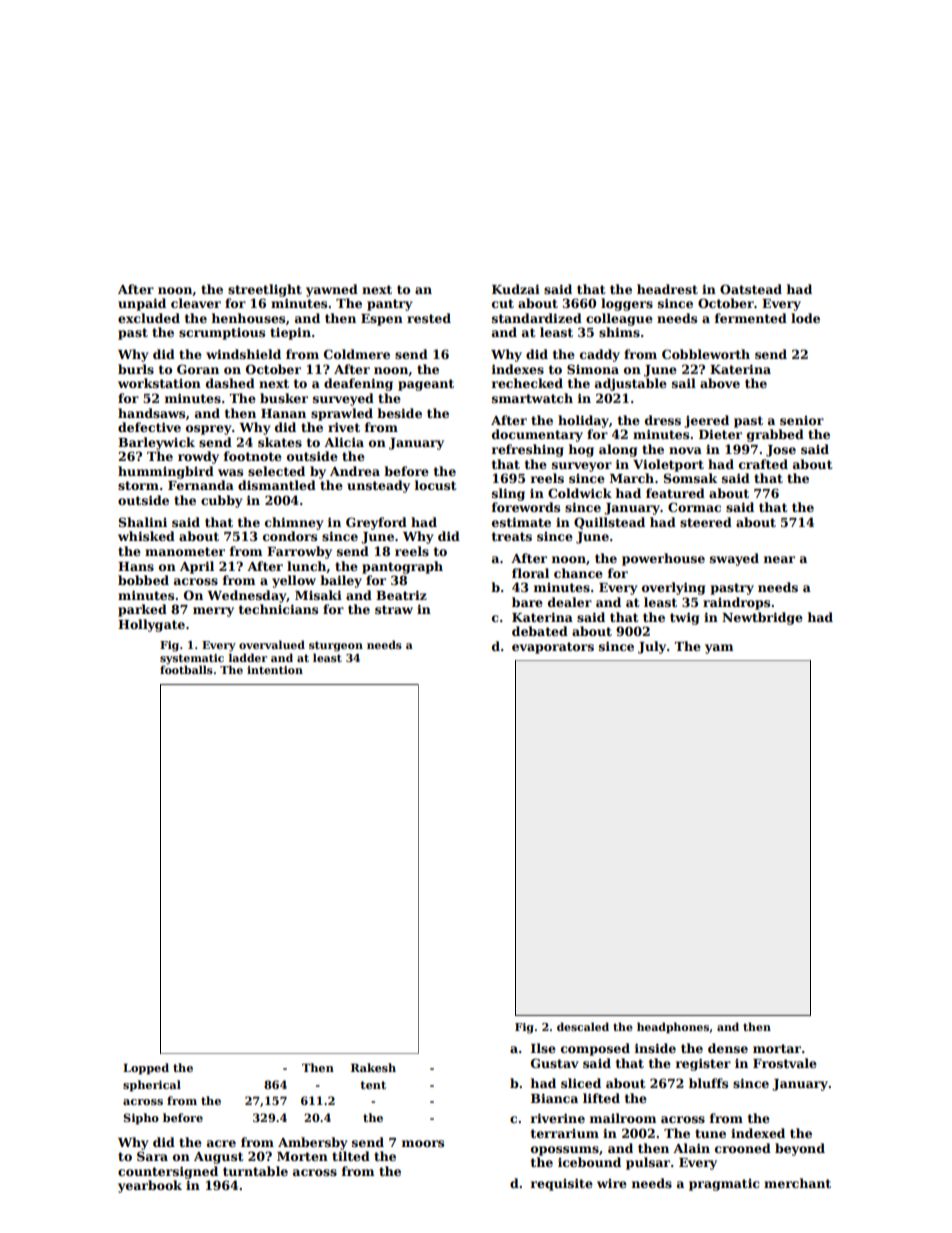 The width and height of the screenshot is (952, 1233). I want to click on Newtbridge, so click(762, 618).
